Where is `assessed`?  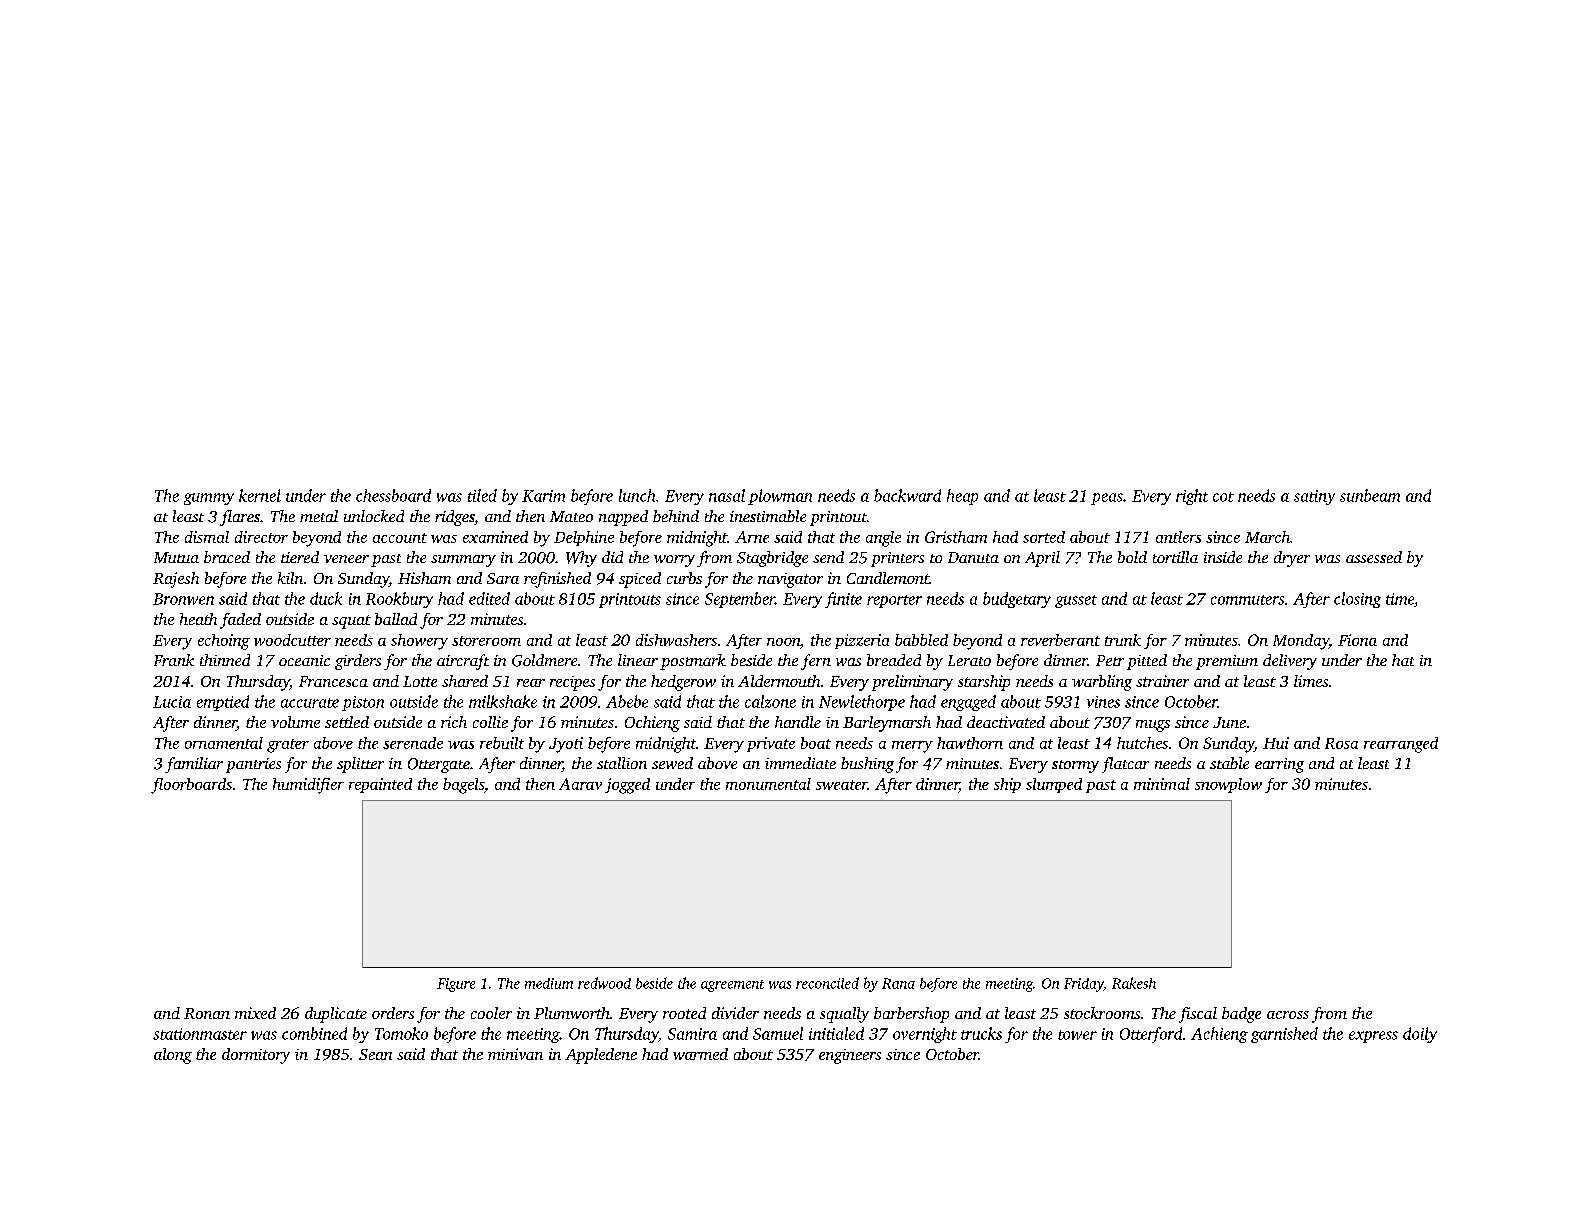
assessed is located at coordinates (1374, 557).
